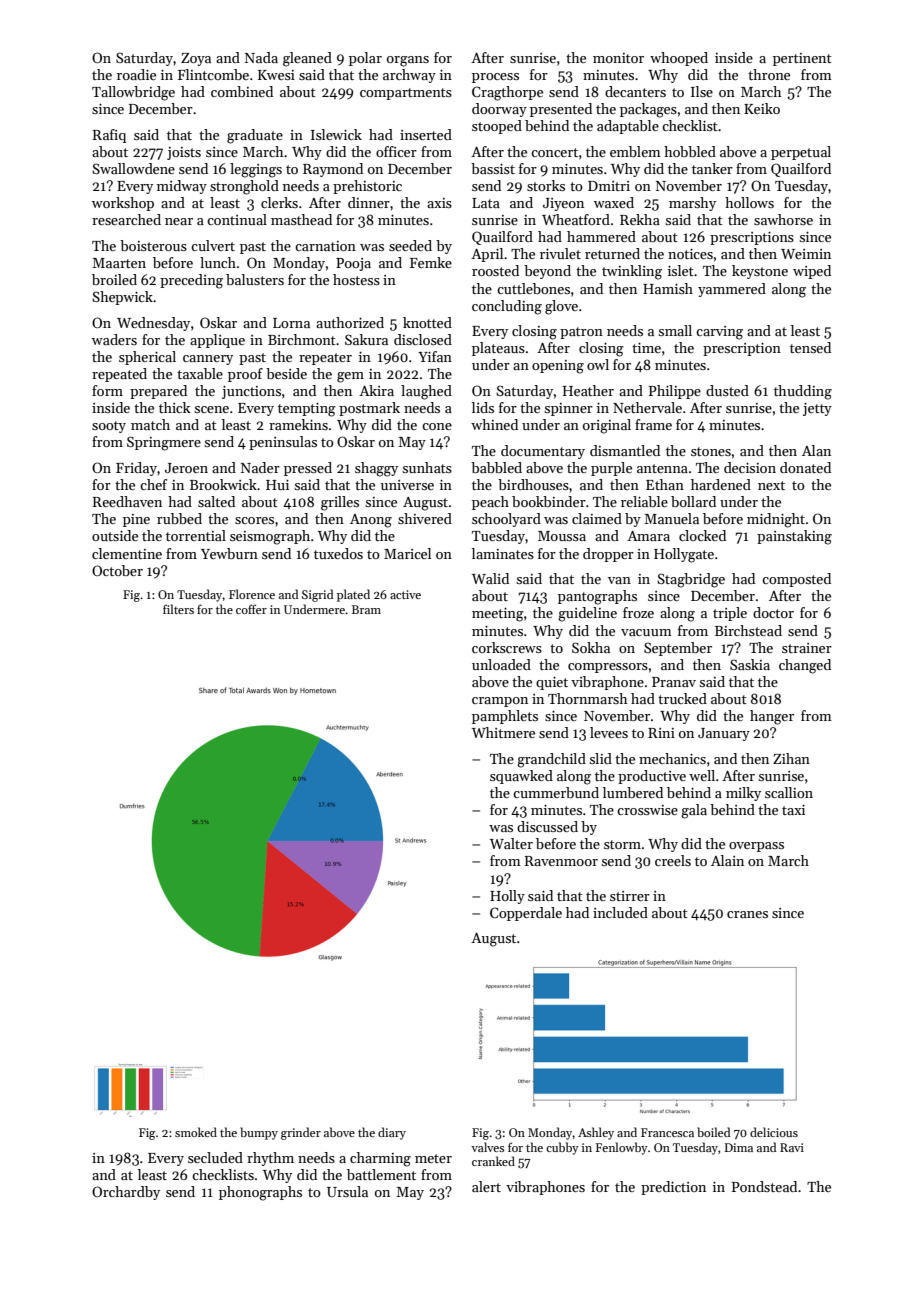 The image size is (924, 1308). What do you see at coordinates (647, 810) in the page?
I see `crosswise` at bounding box center [647, 810].
